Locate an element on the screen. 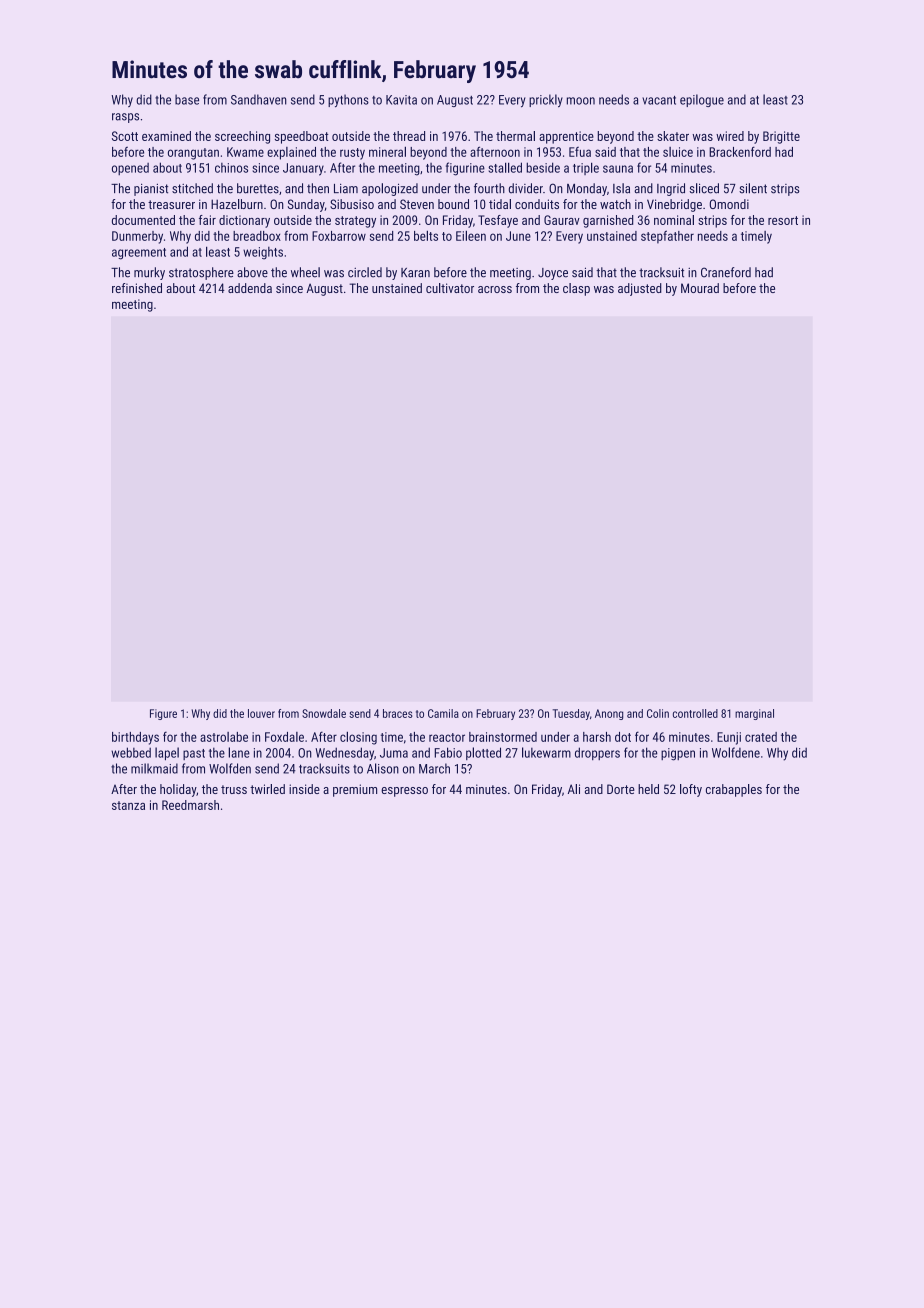 The height and width of the screenshot is (1308, 924). skater is located at coordinates (673, 136).
